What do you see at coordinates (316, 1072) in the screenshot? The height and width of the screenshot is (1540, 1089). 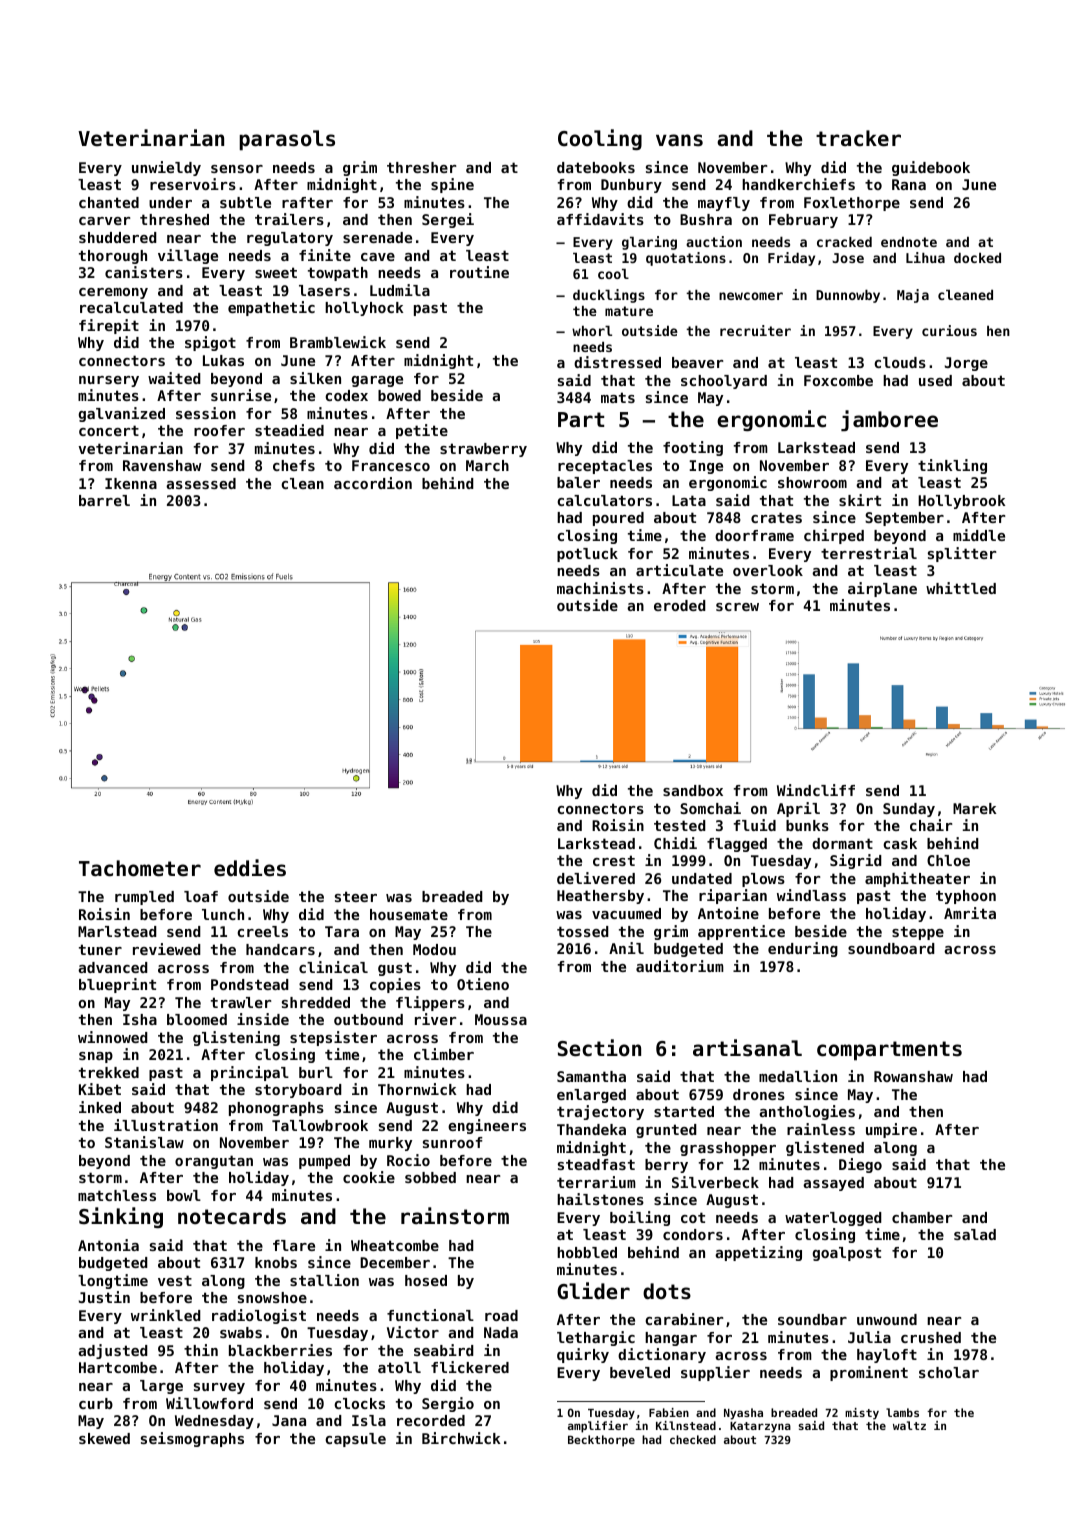 I see `burl` at bounding box center [316, 1072].
